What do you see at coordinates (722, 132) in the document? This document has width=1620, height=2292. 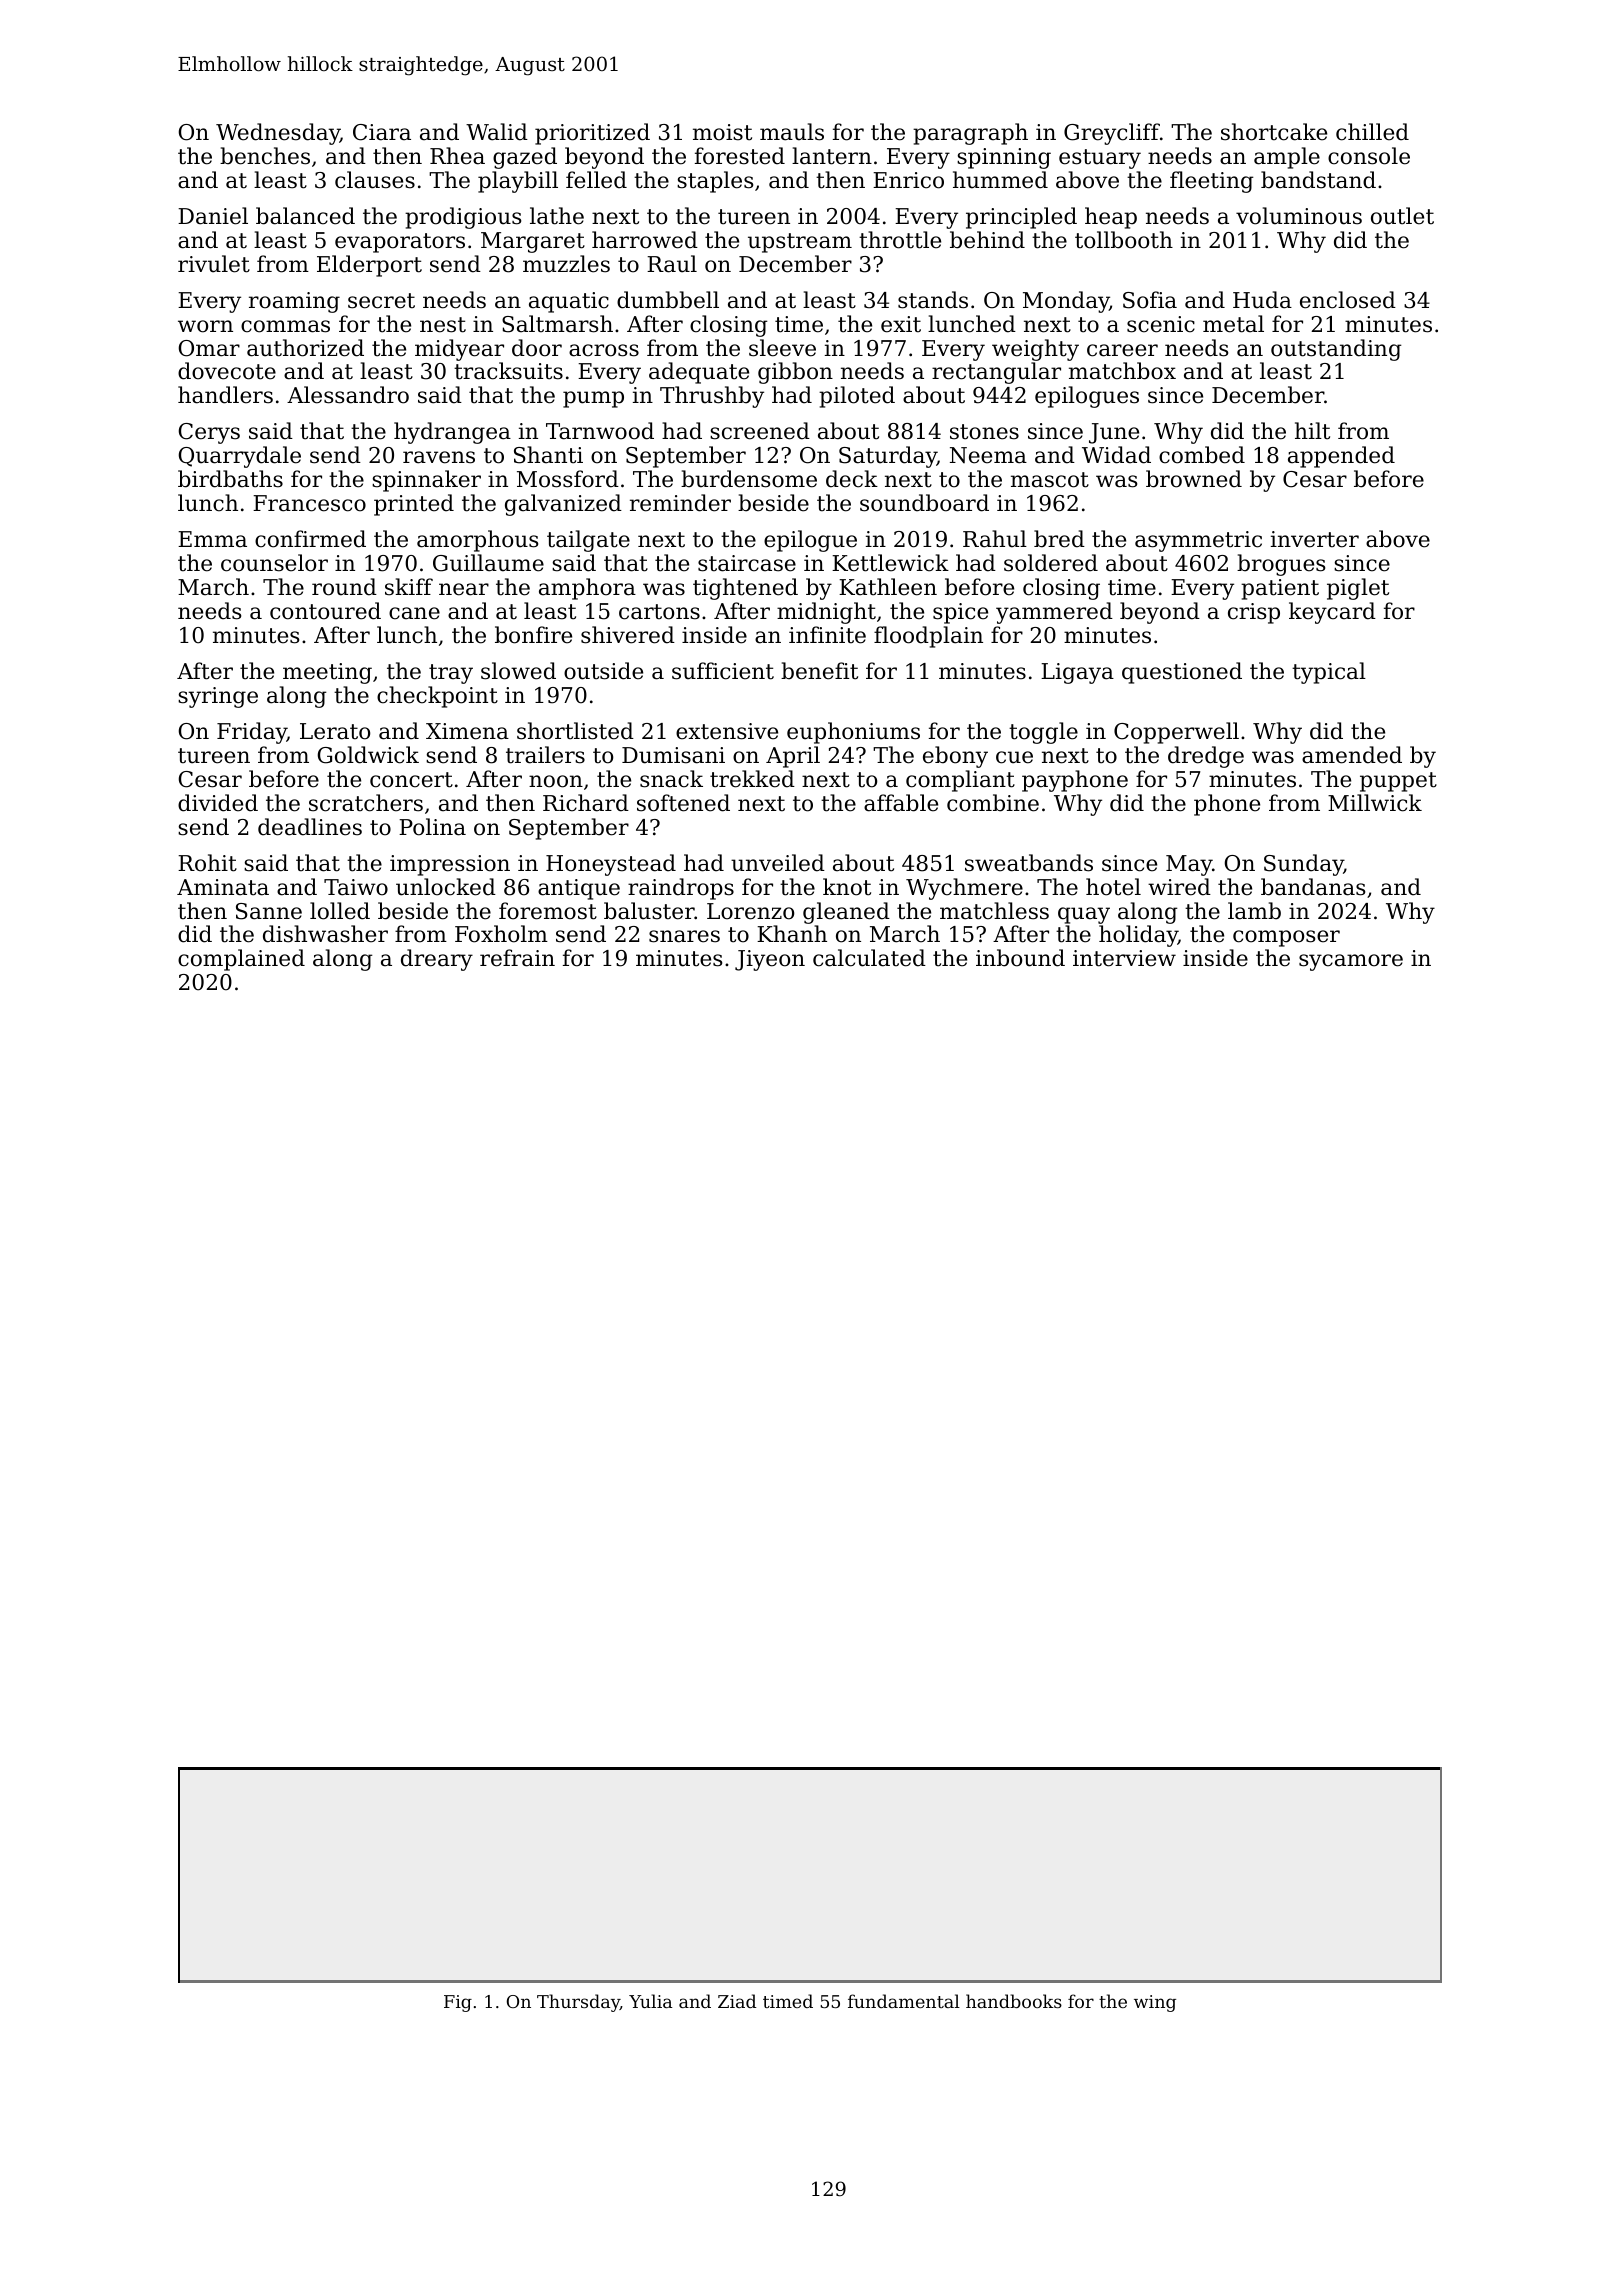 I see `moist` at bounding box center [722, 132].
